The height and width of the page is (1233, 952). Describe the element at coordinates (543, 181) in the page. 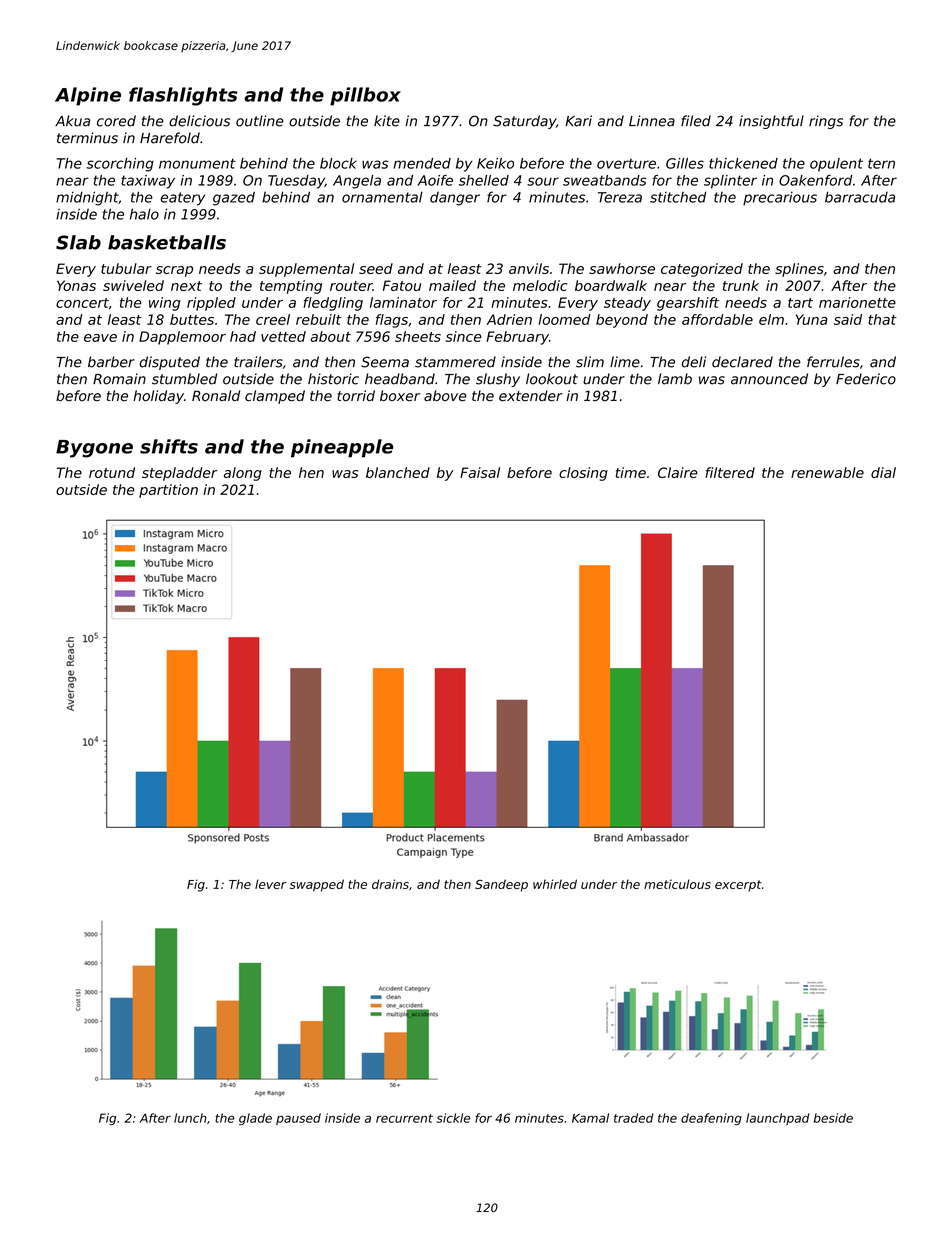

I see `sour` at that location.
